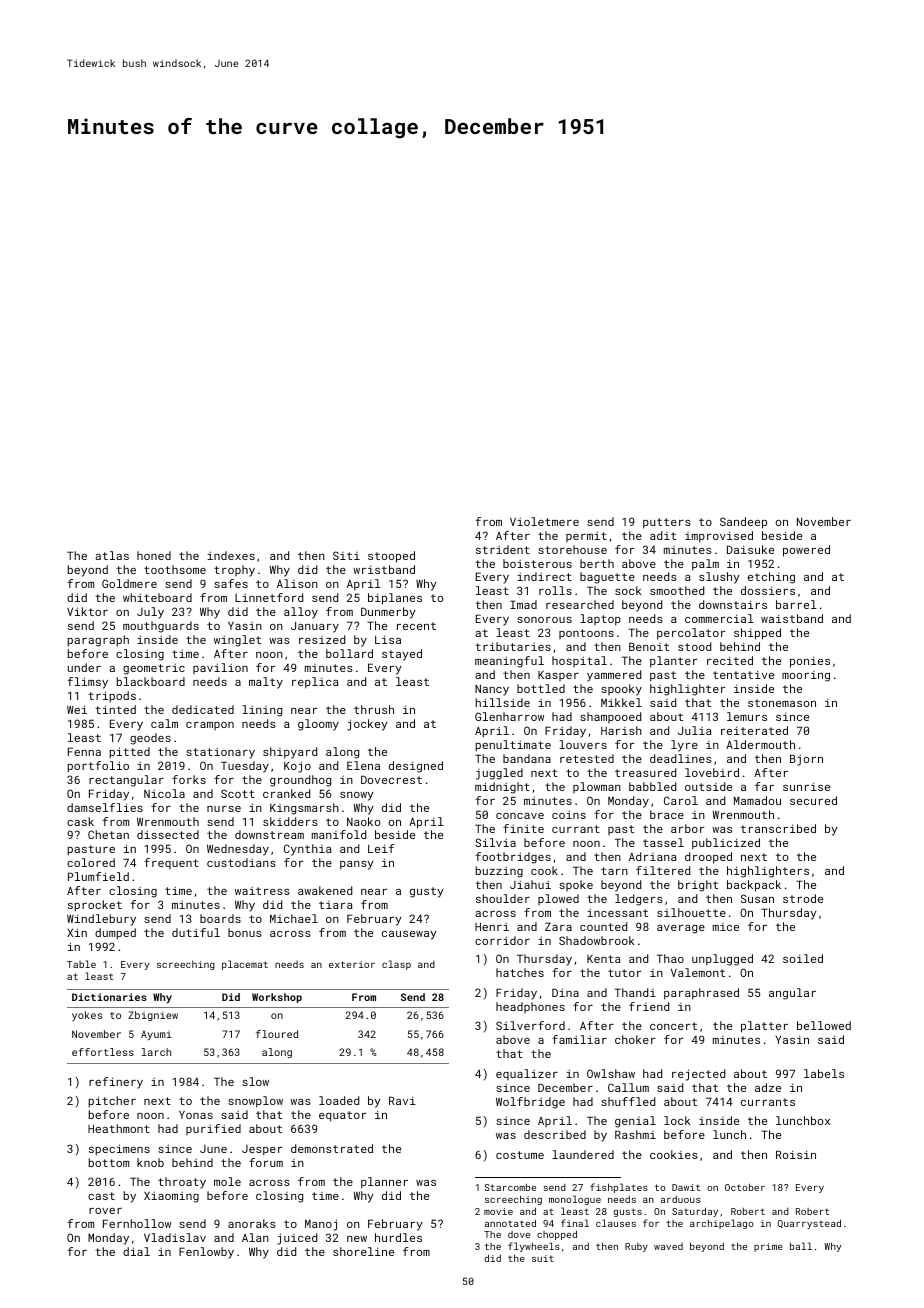  What do you see at coordinates (182, 1183) in the image?
I see `throaty` at bounding box center [182, 1183].
